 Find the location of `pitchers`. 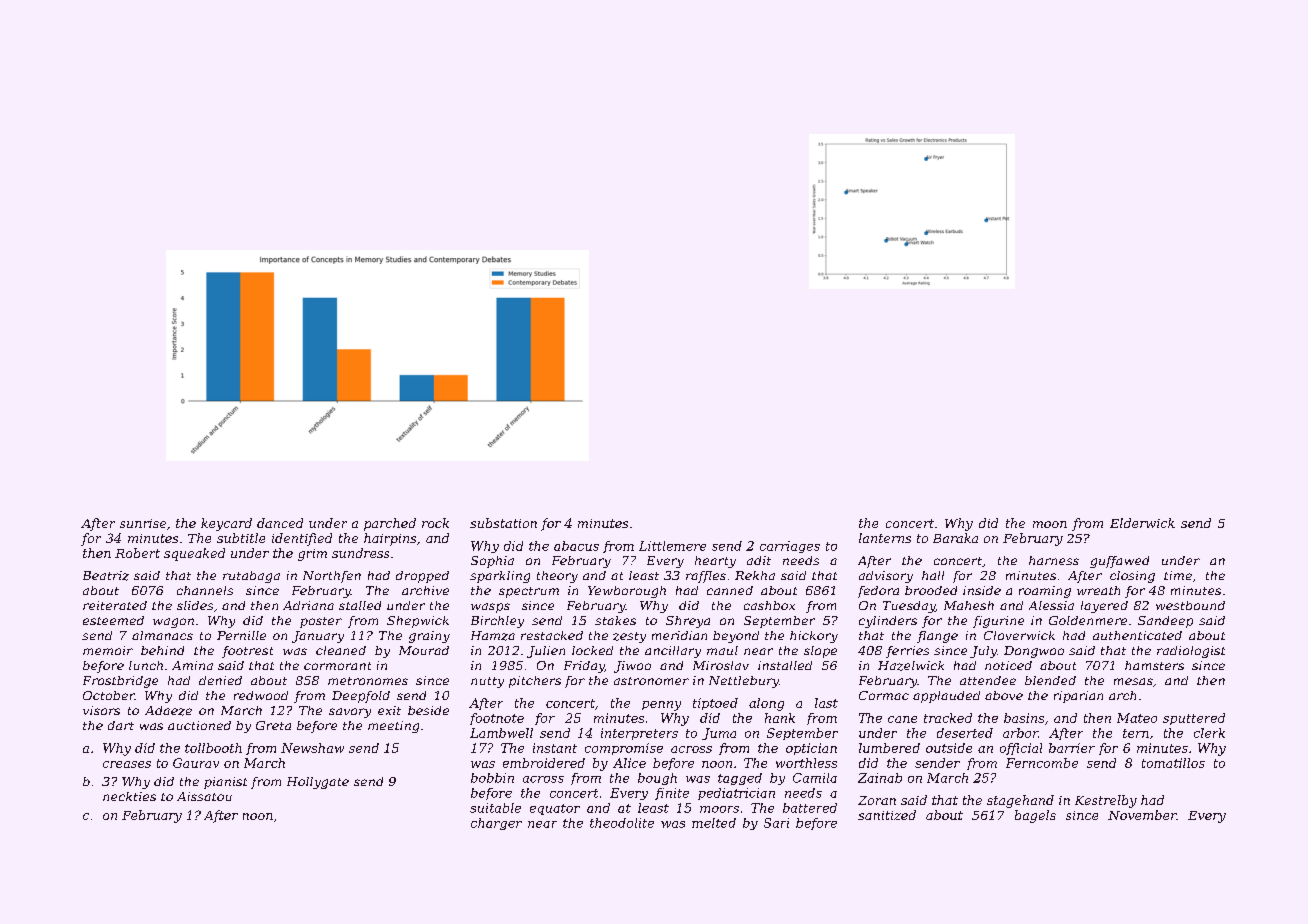

pitchers is located at coordinates (535, 682).
